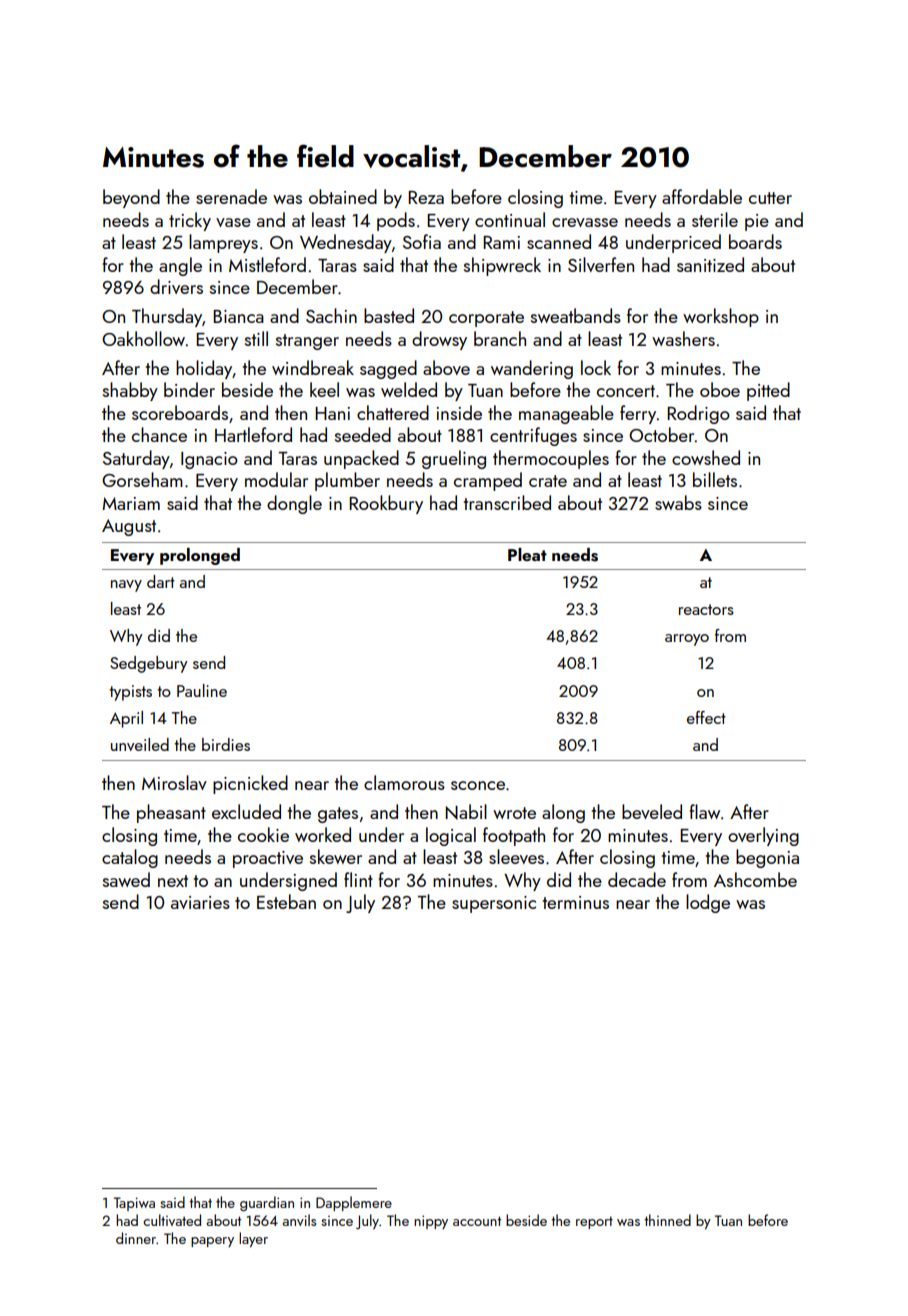  Describe the element at coordinates (313, 367) in the screenshot. I see `windbreak` at that location.
